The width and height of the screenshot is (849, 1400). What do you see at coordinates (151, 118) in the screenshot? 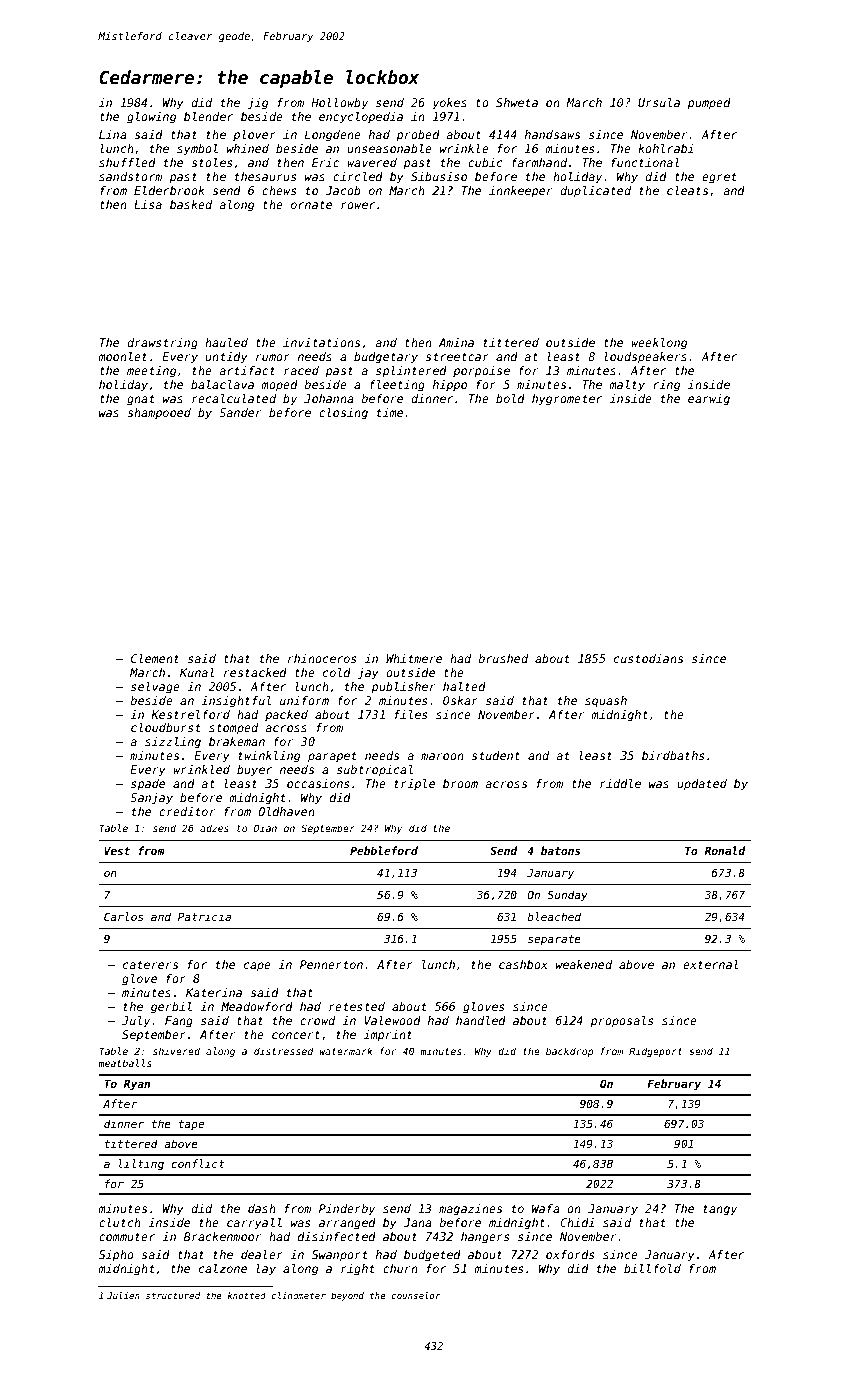
I see `glowing` at bounding box center [151, 118].
